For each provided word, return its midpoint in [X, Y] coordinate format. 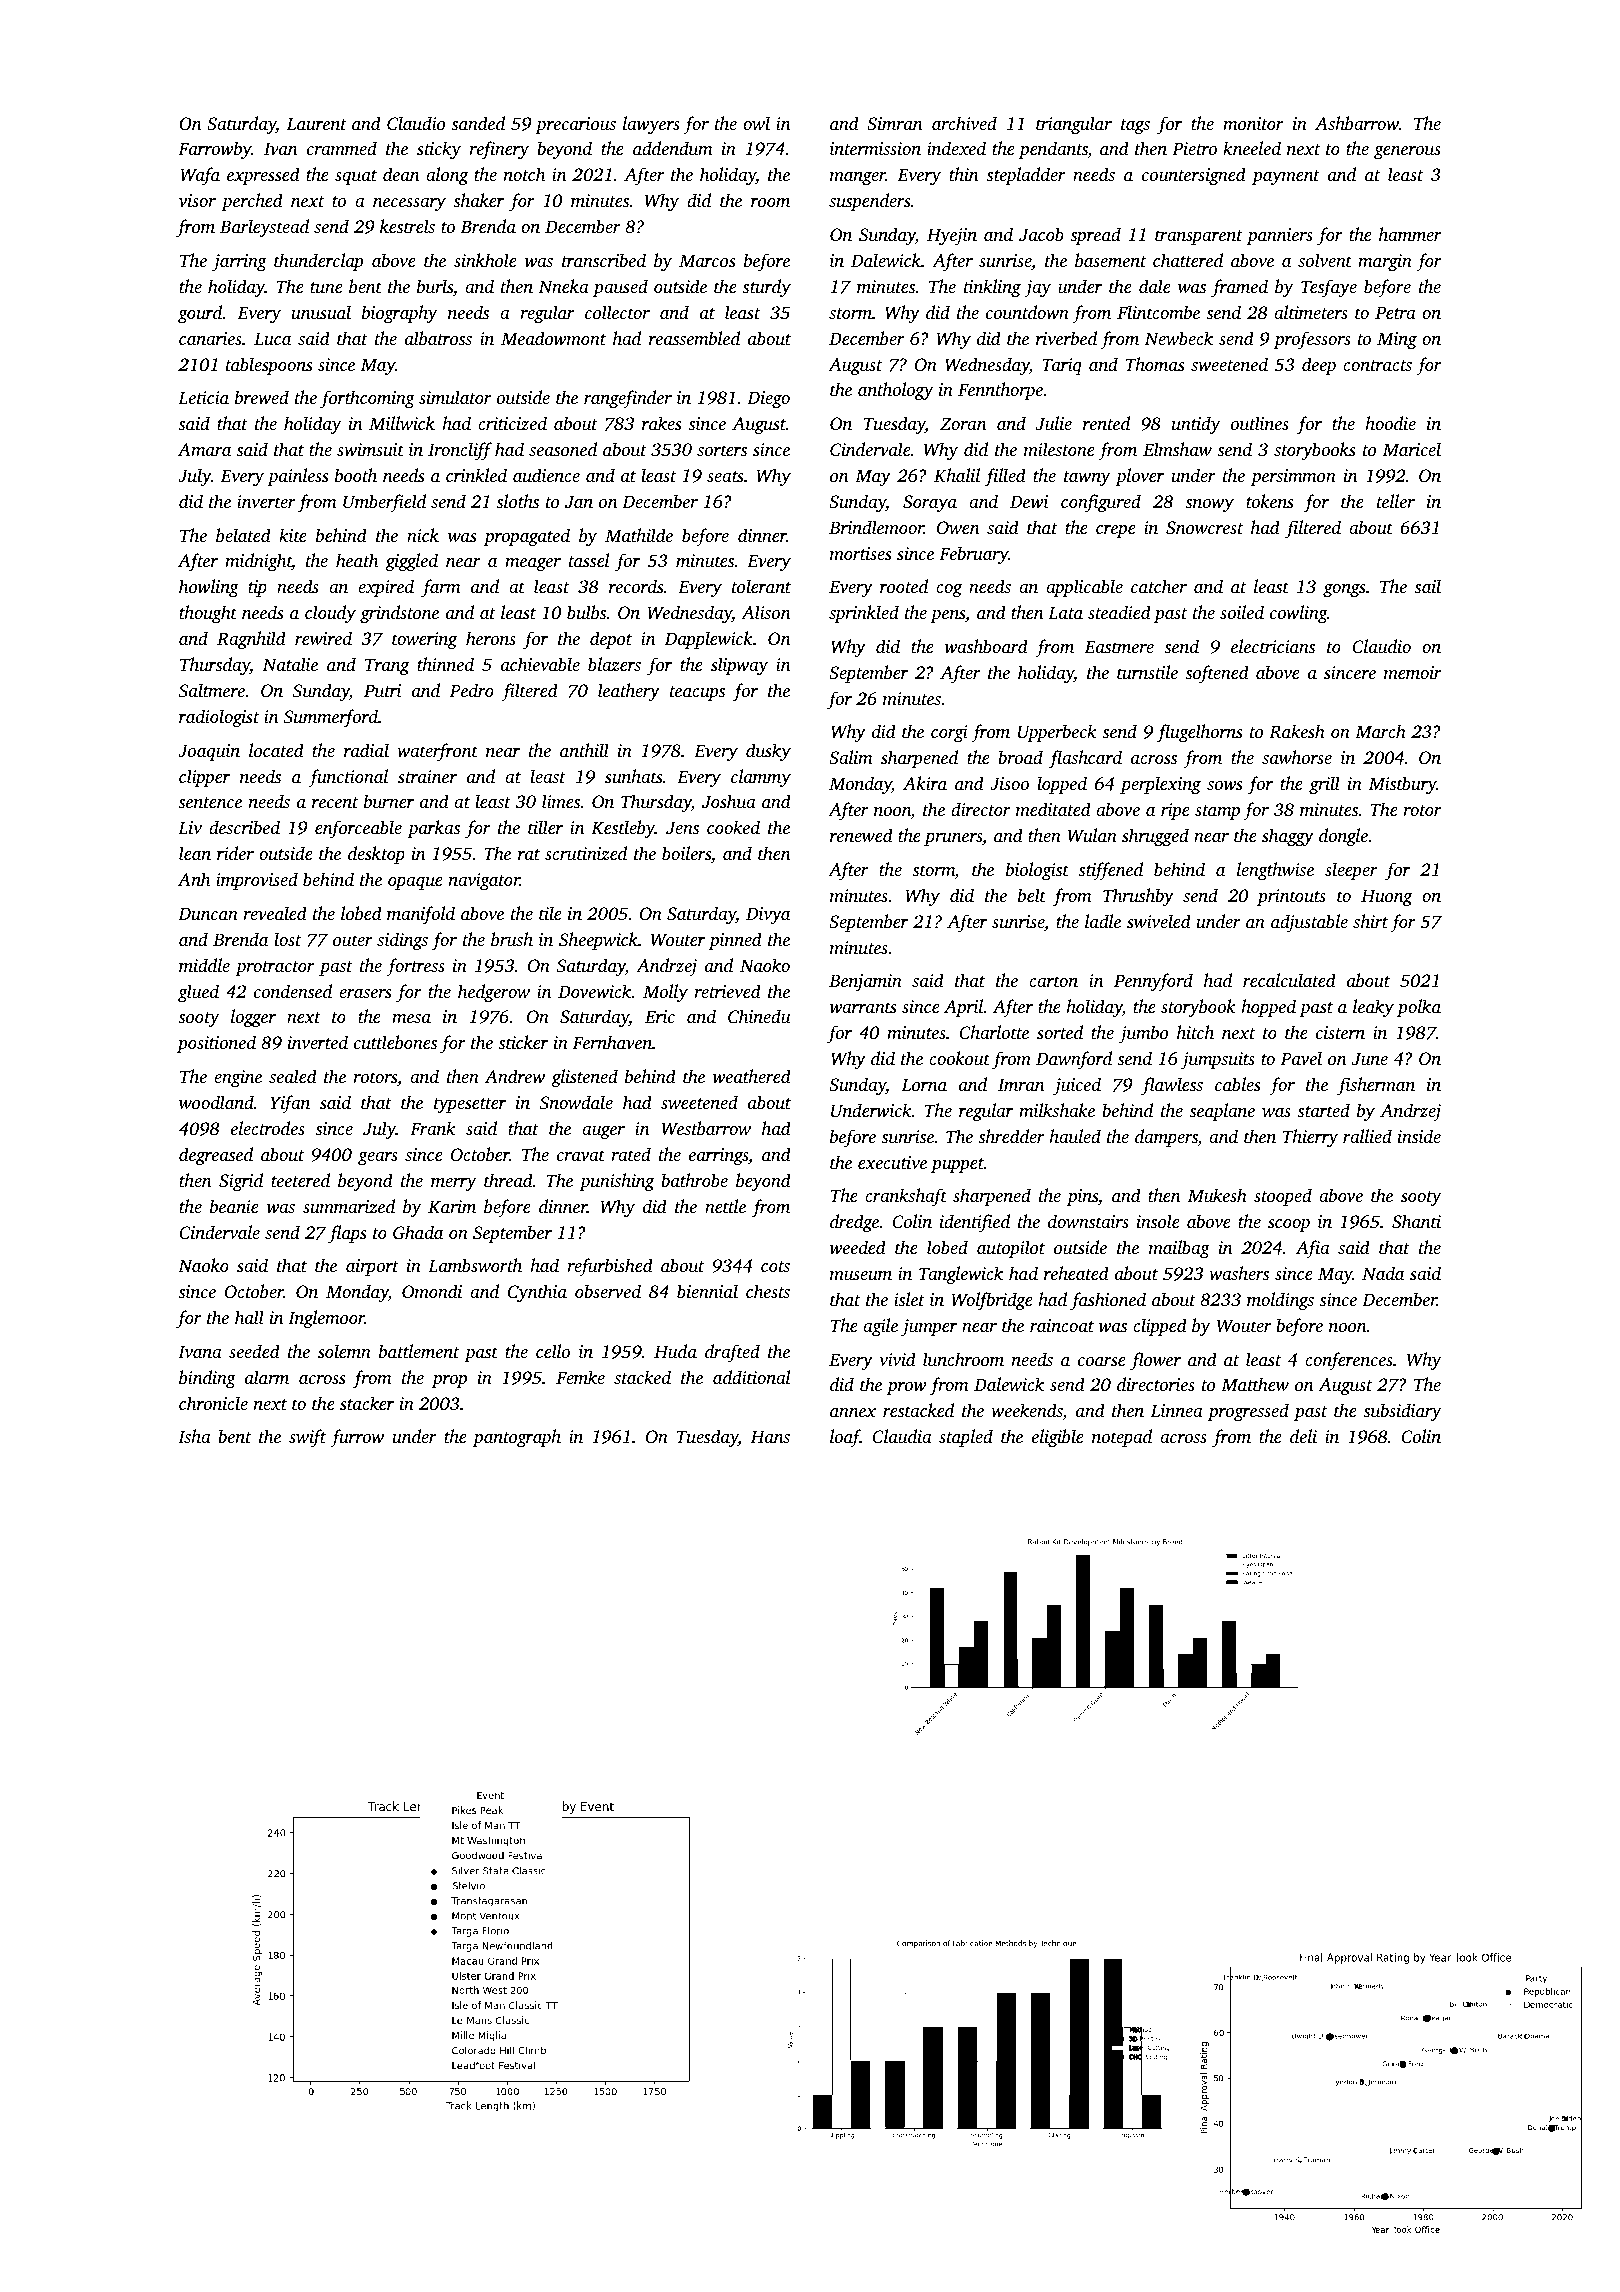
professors [1312, 340]
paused [620, 288]
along [447, 176]
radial [366, 750]
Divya [768, 915]
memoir [1413, 672]
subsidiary [1402, 1412]
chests [768, 1291]
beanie [234, 1206]
